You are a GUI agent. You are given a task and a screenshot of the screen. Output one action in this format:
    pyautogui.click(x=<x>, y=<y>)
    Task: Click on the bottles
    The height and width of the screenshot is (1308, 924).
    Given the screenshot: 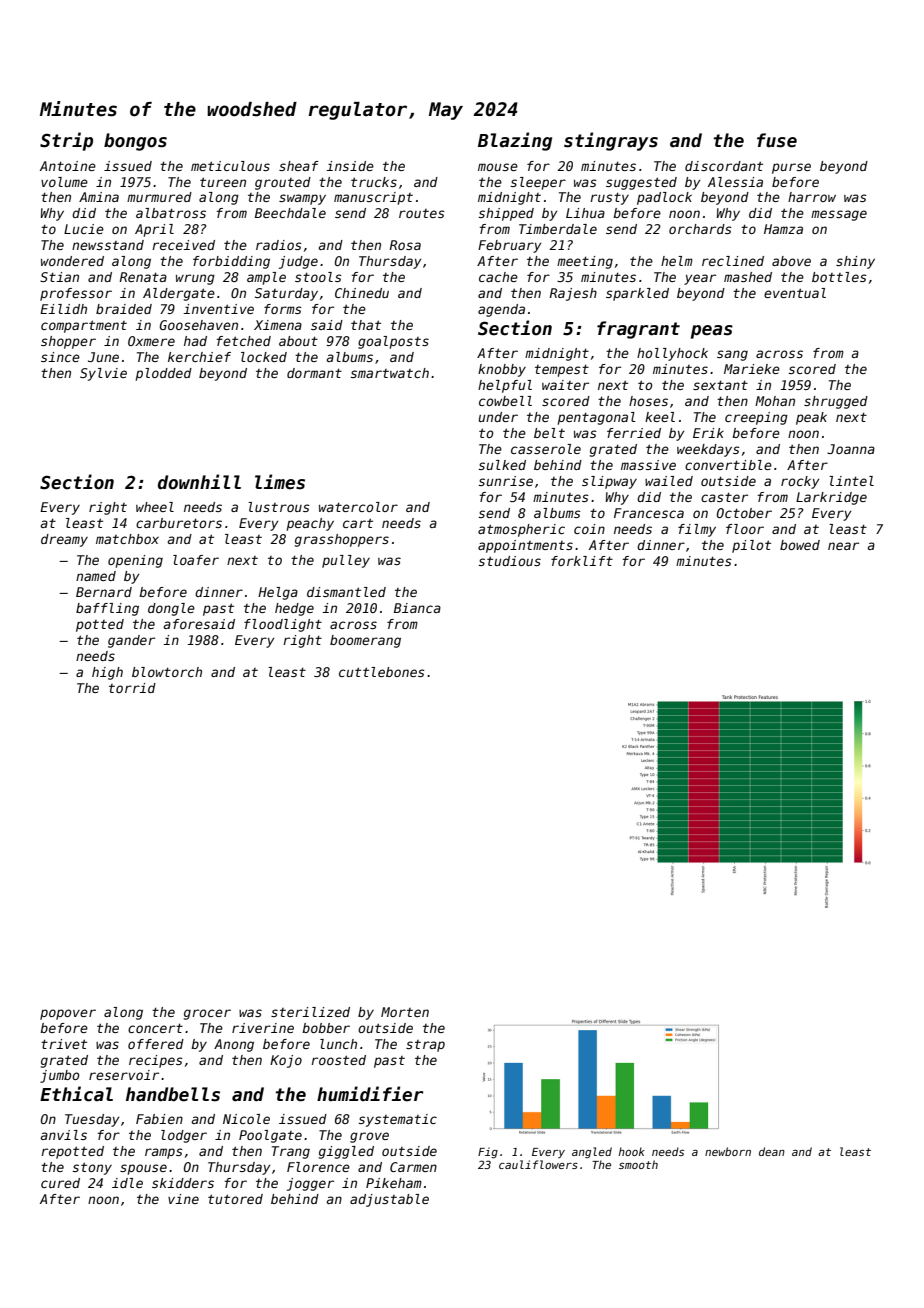 What is the action you would take?
    pyautogui.click(x=839, y=277)
